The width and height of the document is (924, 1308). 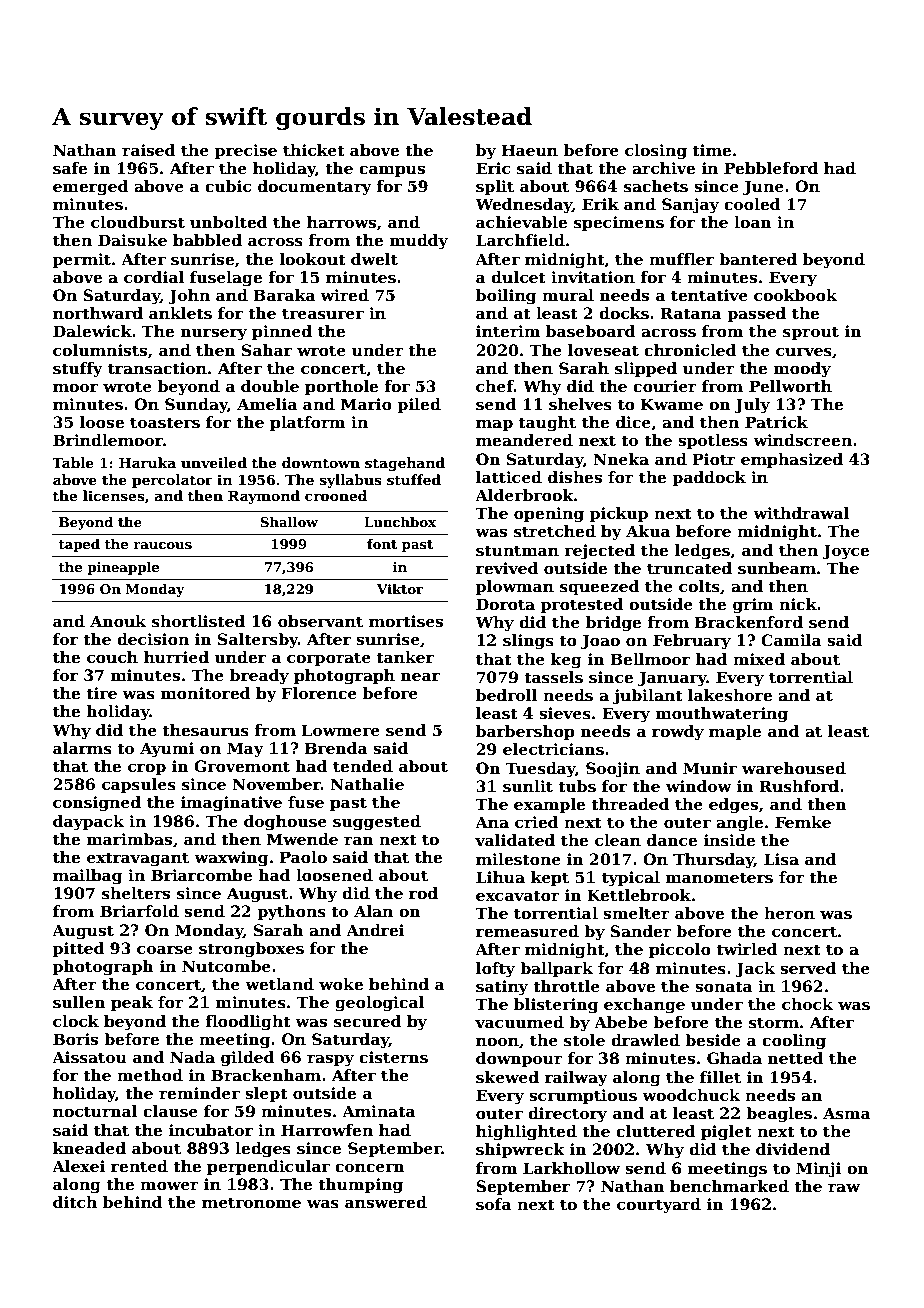 I want to click on Anouk, so click(x=118, y=621).
